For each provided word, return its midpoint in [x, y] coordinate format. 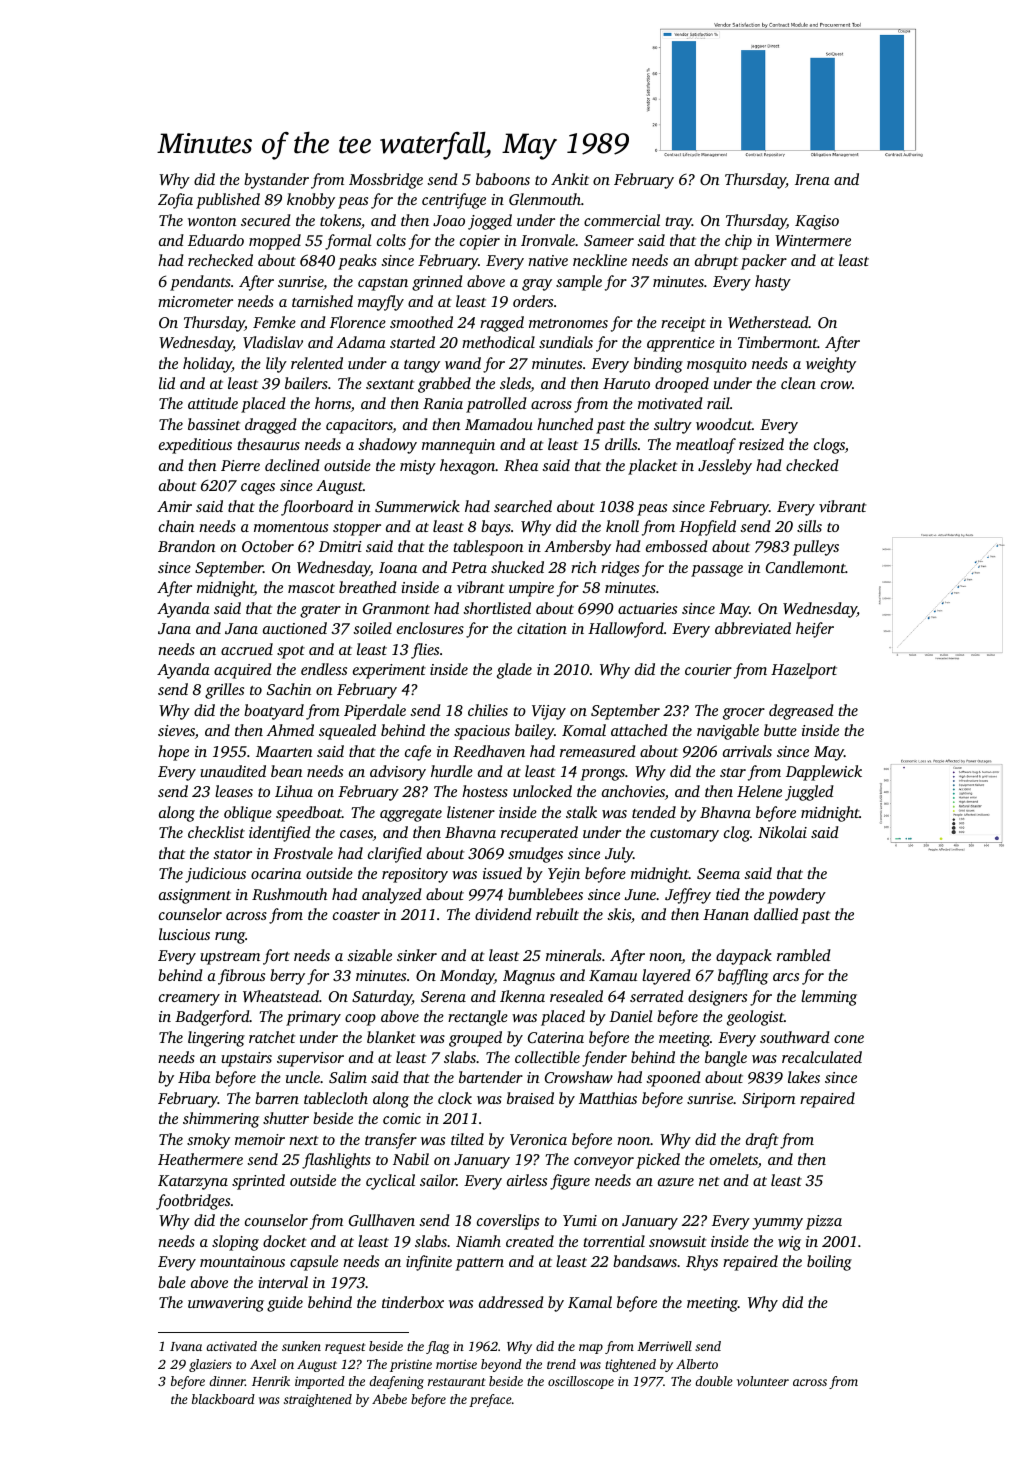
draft [762, 1141]
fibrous [241, 977]
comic [402, 1118]
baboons [503, 179]
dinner [227, 1381]
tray [678, 223]
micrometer [195, 301]
